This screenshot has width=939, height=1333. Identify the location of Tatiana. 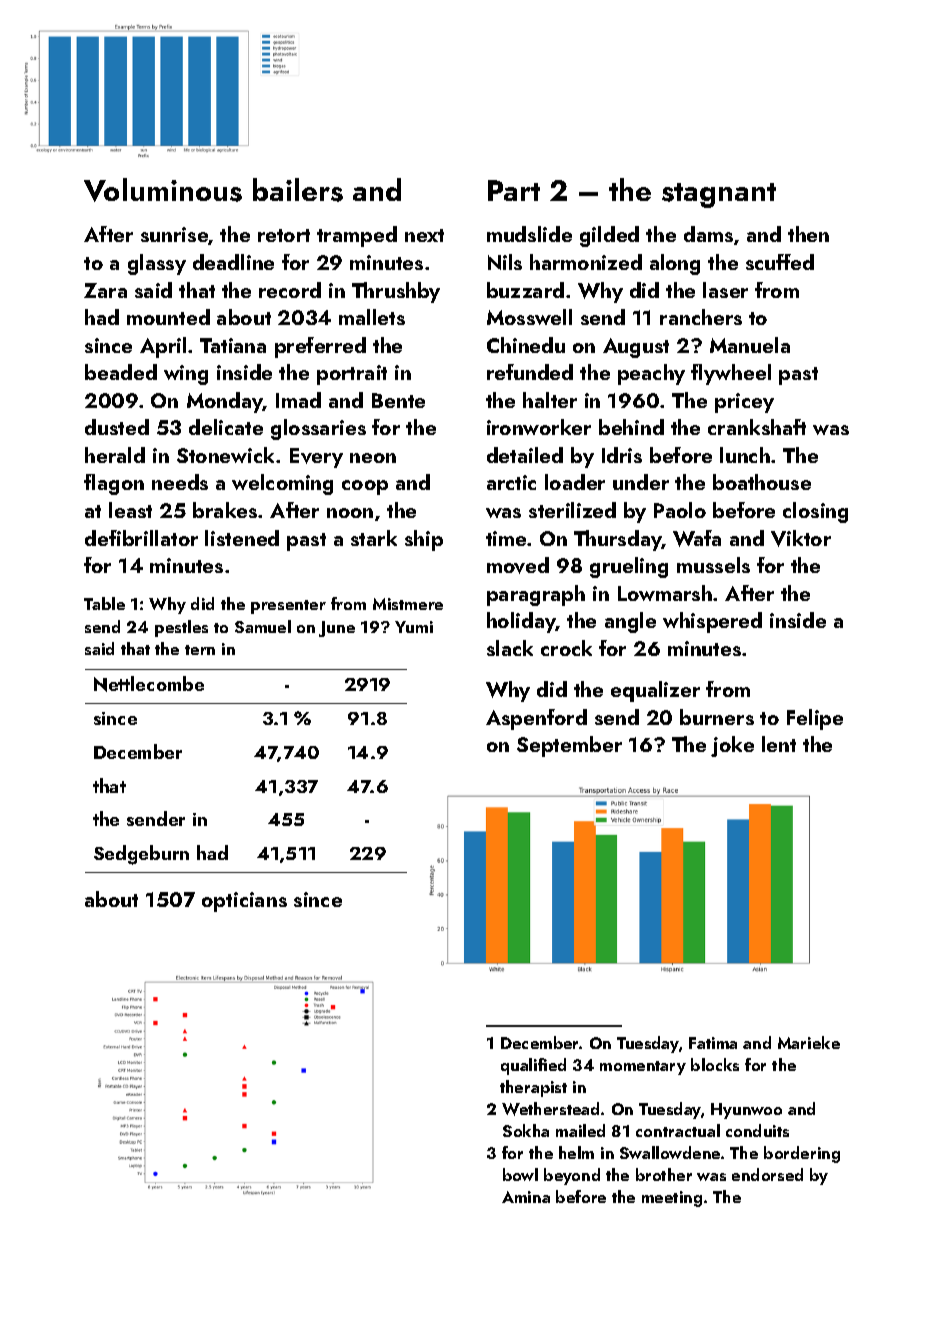
(233, 345).
